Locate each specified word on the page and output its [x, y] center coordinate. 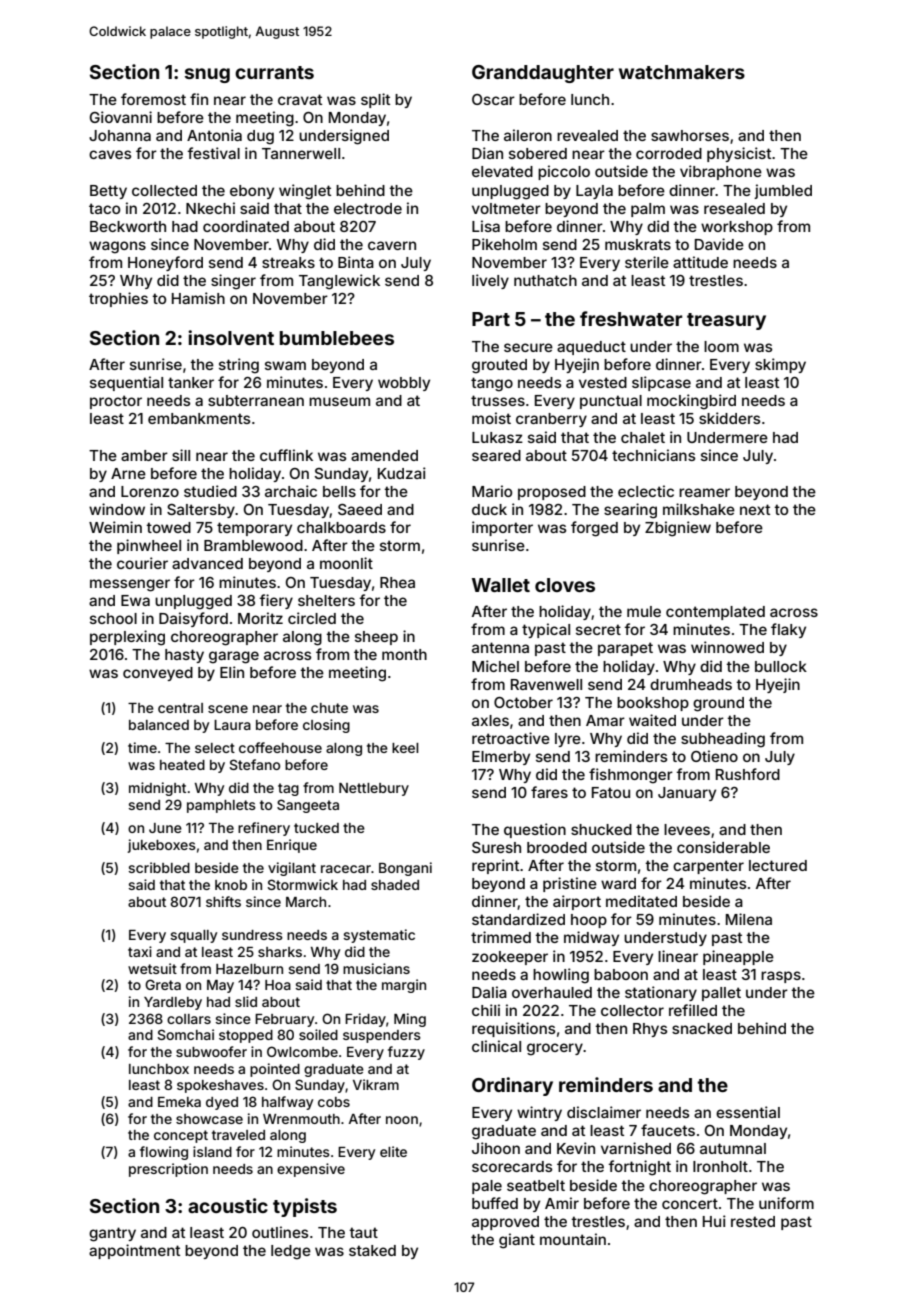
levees [687, 829]
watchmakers [682, 72]
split [375, 100]
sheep [376, 638]
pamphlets [221, 806]
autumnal [733, 1148]
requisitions [513, 1029]
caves [110, 154]
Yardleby [173, 1003]
